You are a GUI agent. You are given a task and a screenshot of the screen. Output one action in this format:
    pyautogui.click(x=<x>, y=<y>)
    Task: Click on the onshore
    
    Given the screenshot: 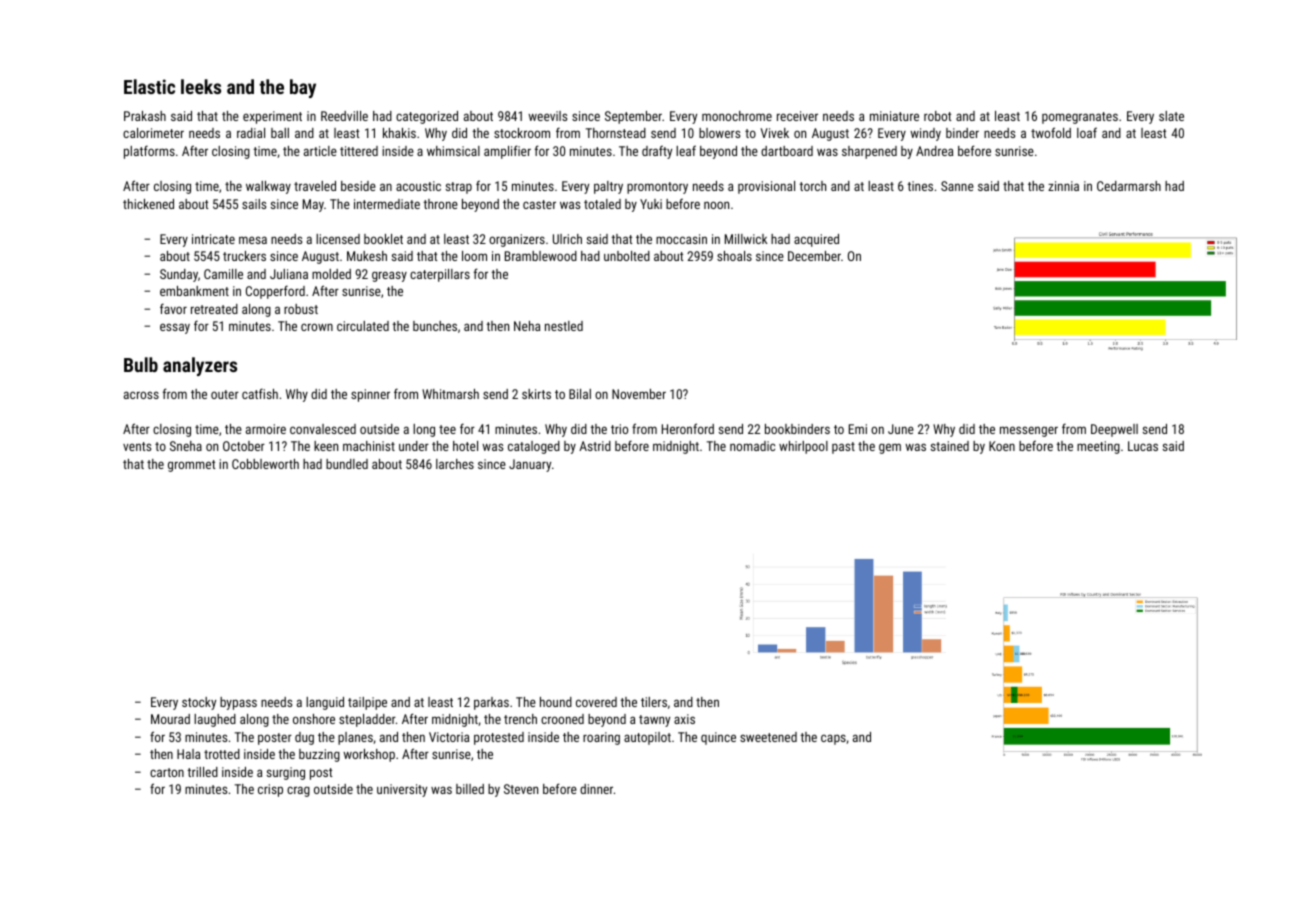 What is the action you would take?
    pyautogui.click(x=314, y=719)
